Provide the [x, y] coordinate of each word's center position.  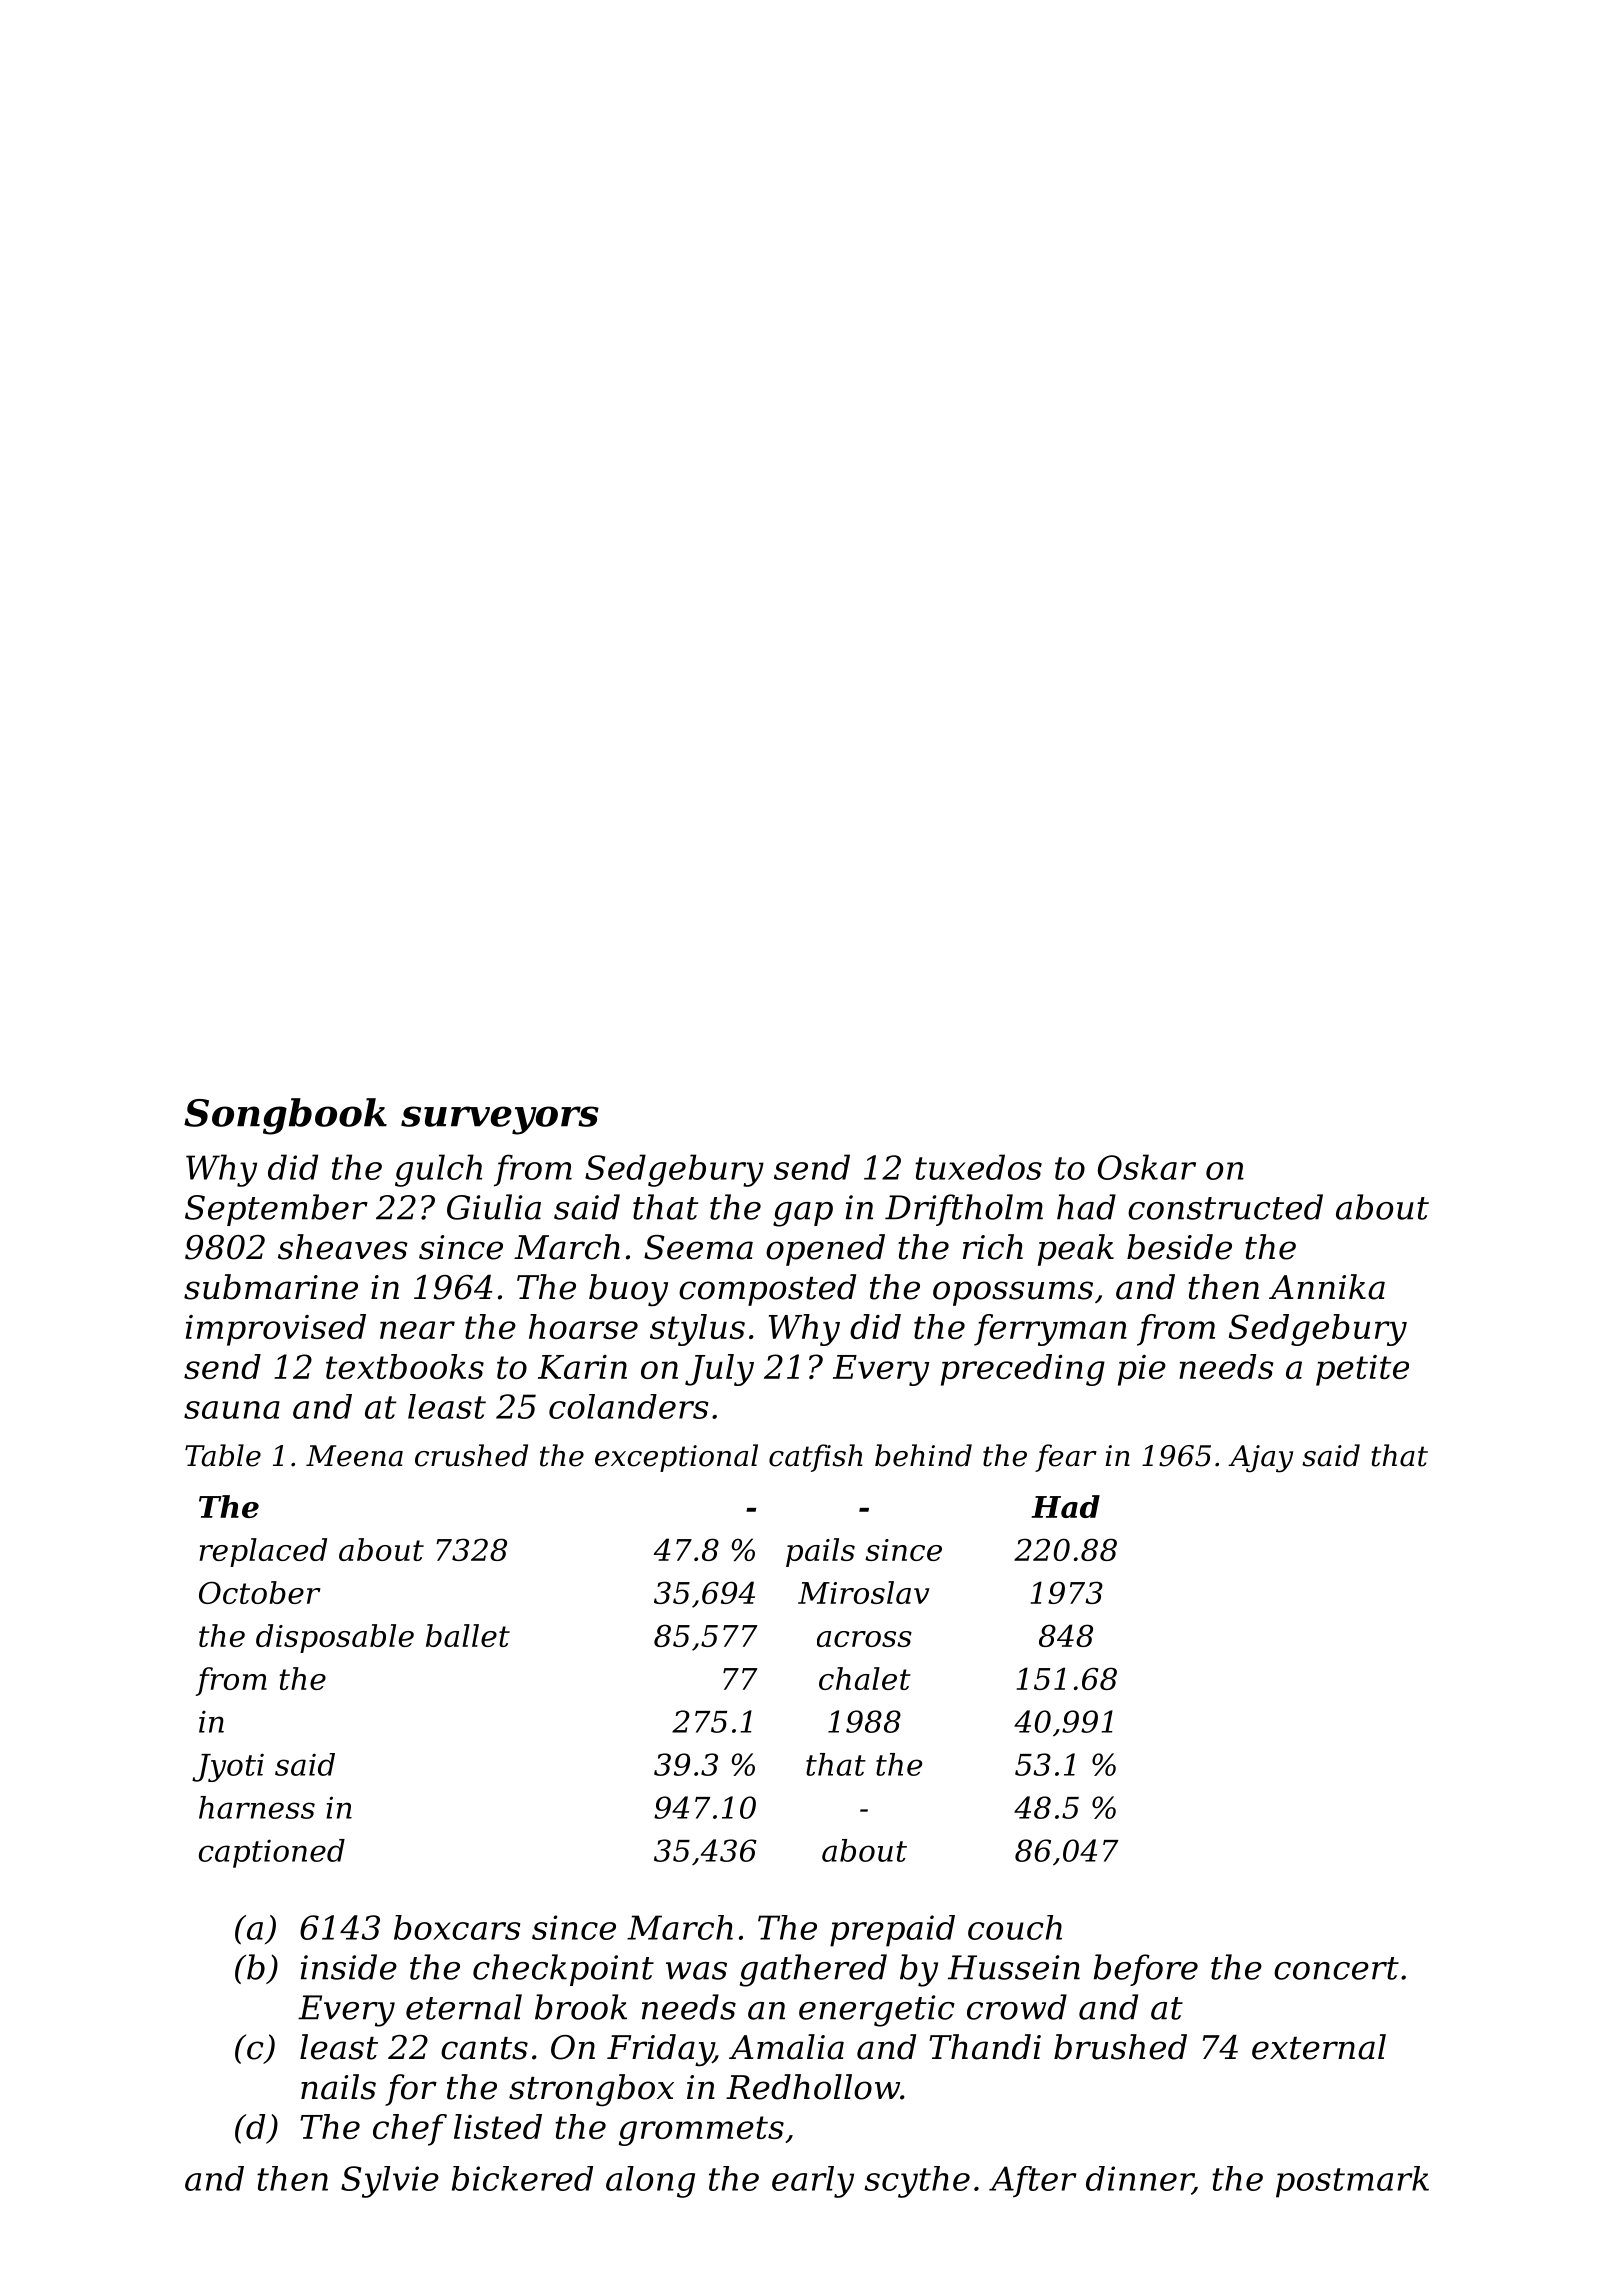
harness [257, 1807]
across [864, 1639]
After [1033, 2182]
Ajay [1260, 1459]
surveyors [500, 1120]
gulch [438, 1170]
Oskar [1147, 1167]
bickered [522, 2178]
